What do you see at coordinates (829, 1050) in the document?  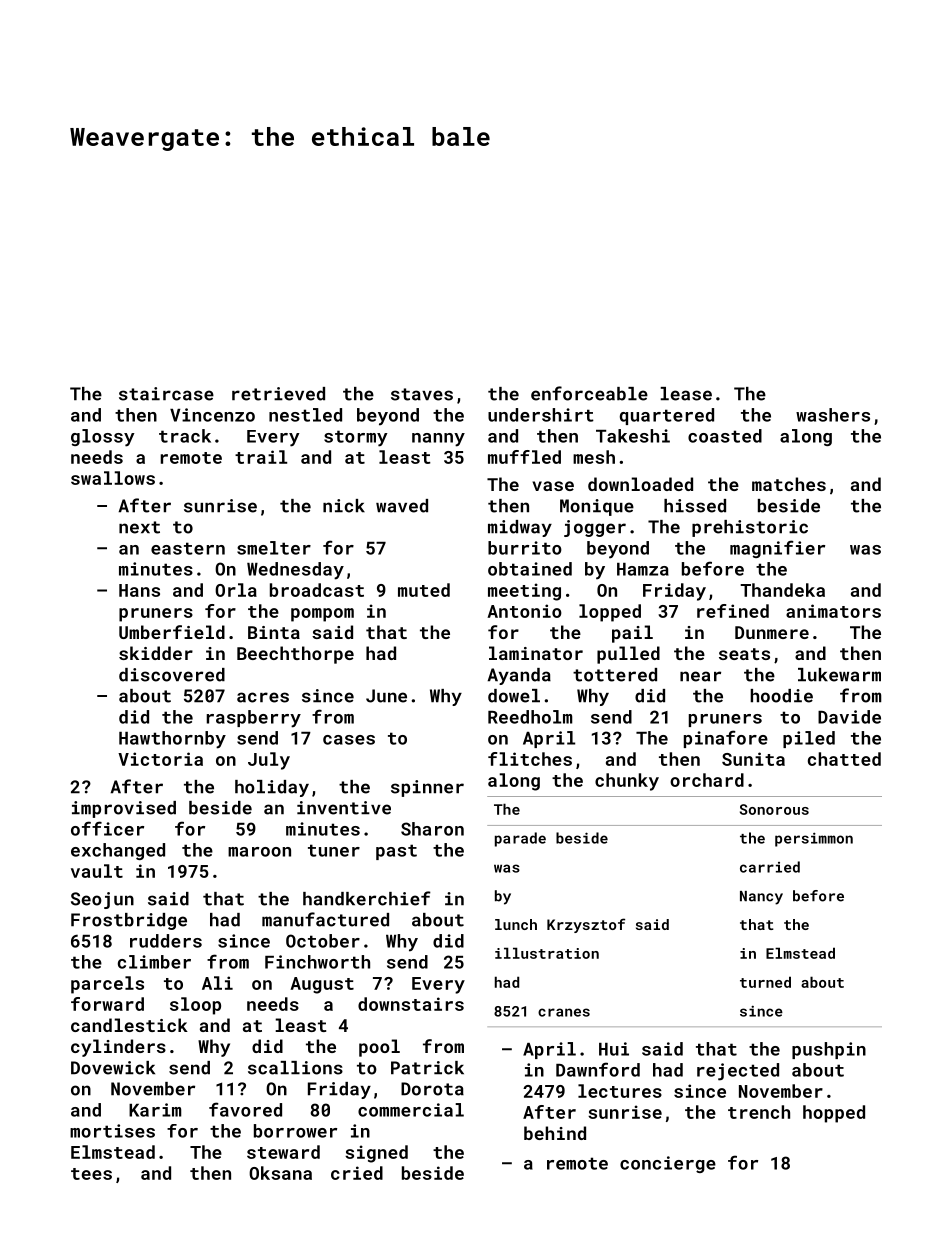 I see `pushpin` at bounding box center [829, 1050].
